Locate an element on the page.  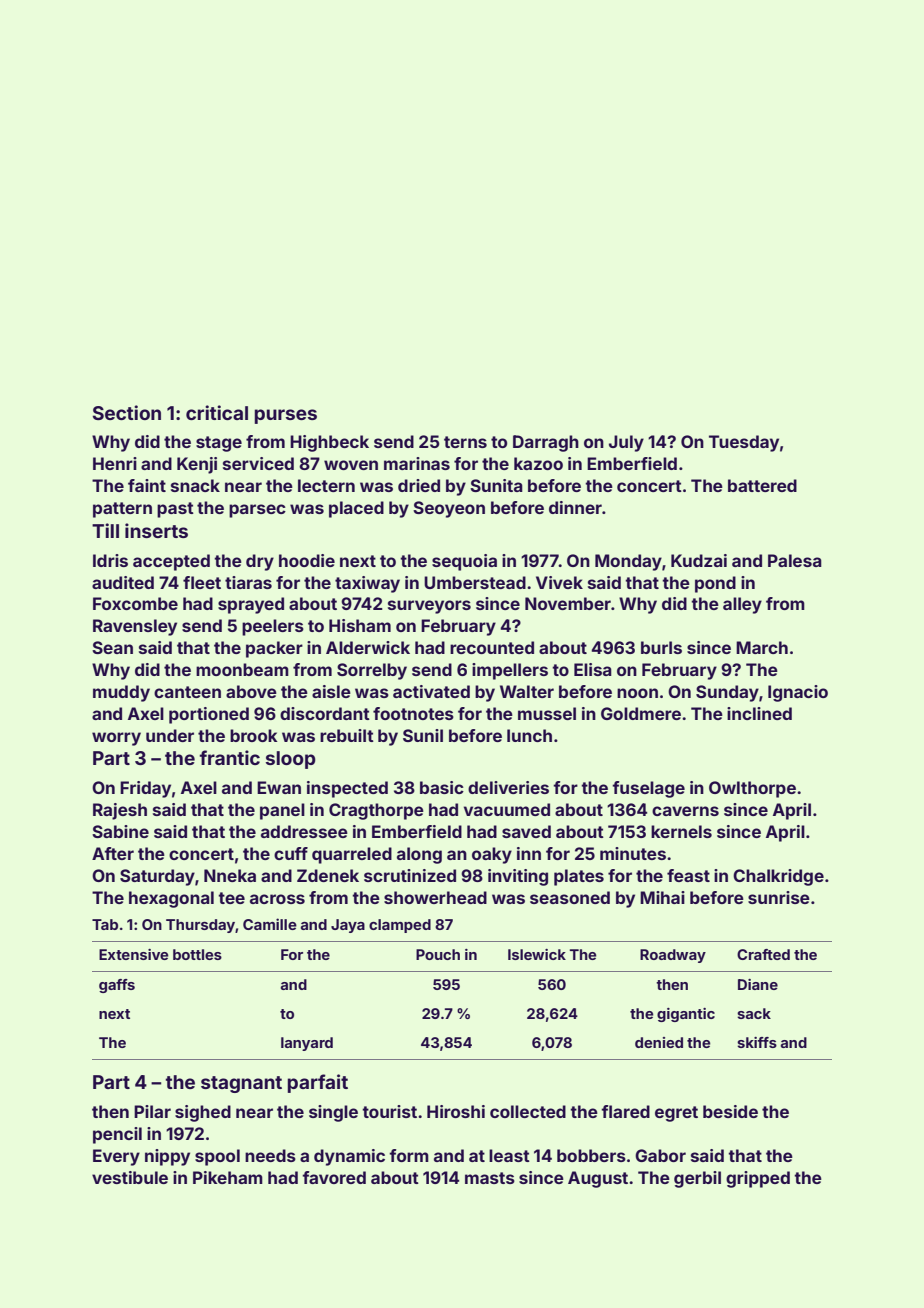
footnotes is located at coordinates (413, 713).
